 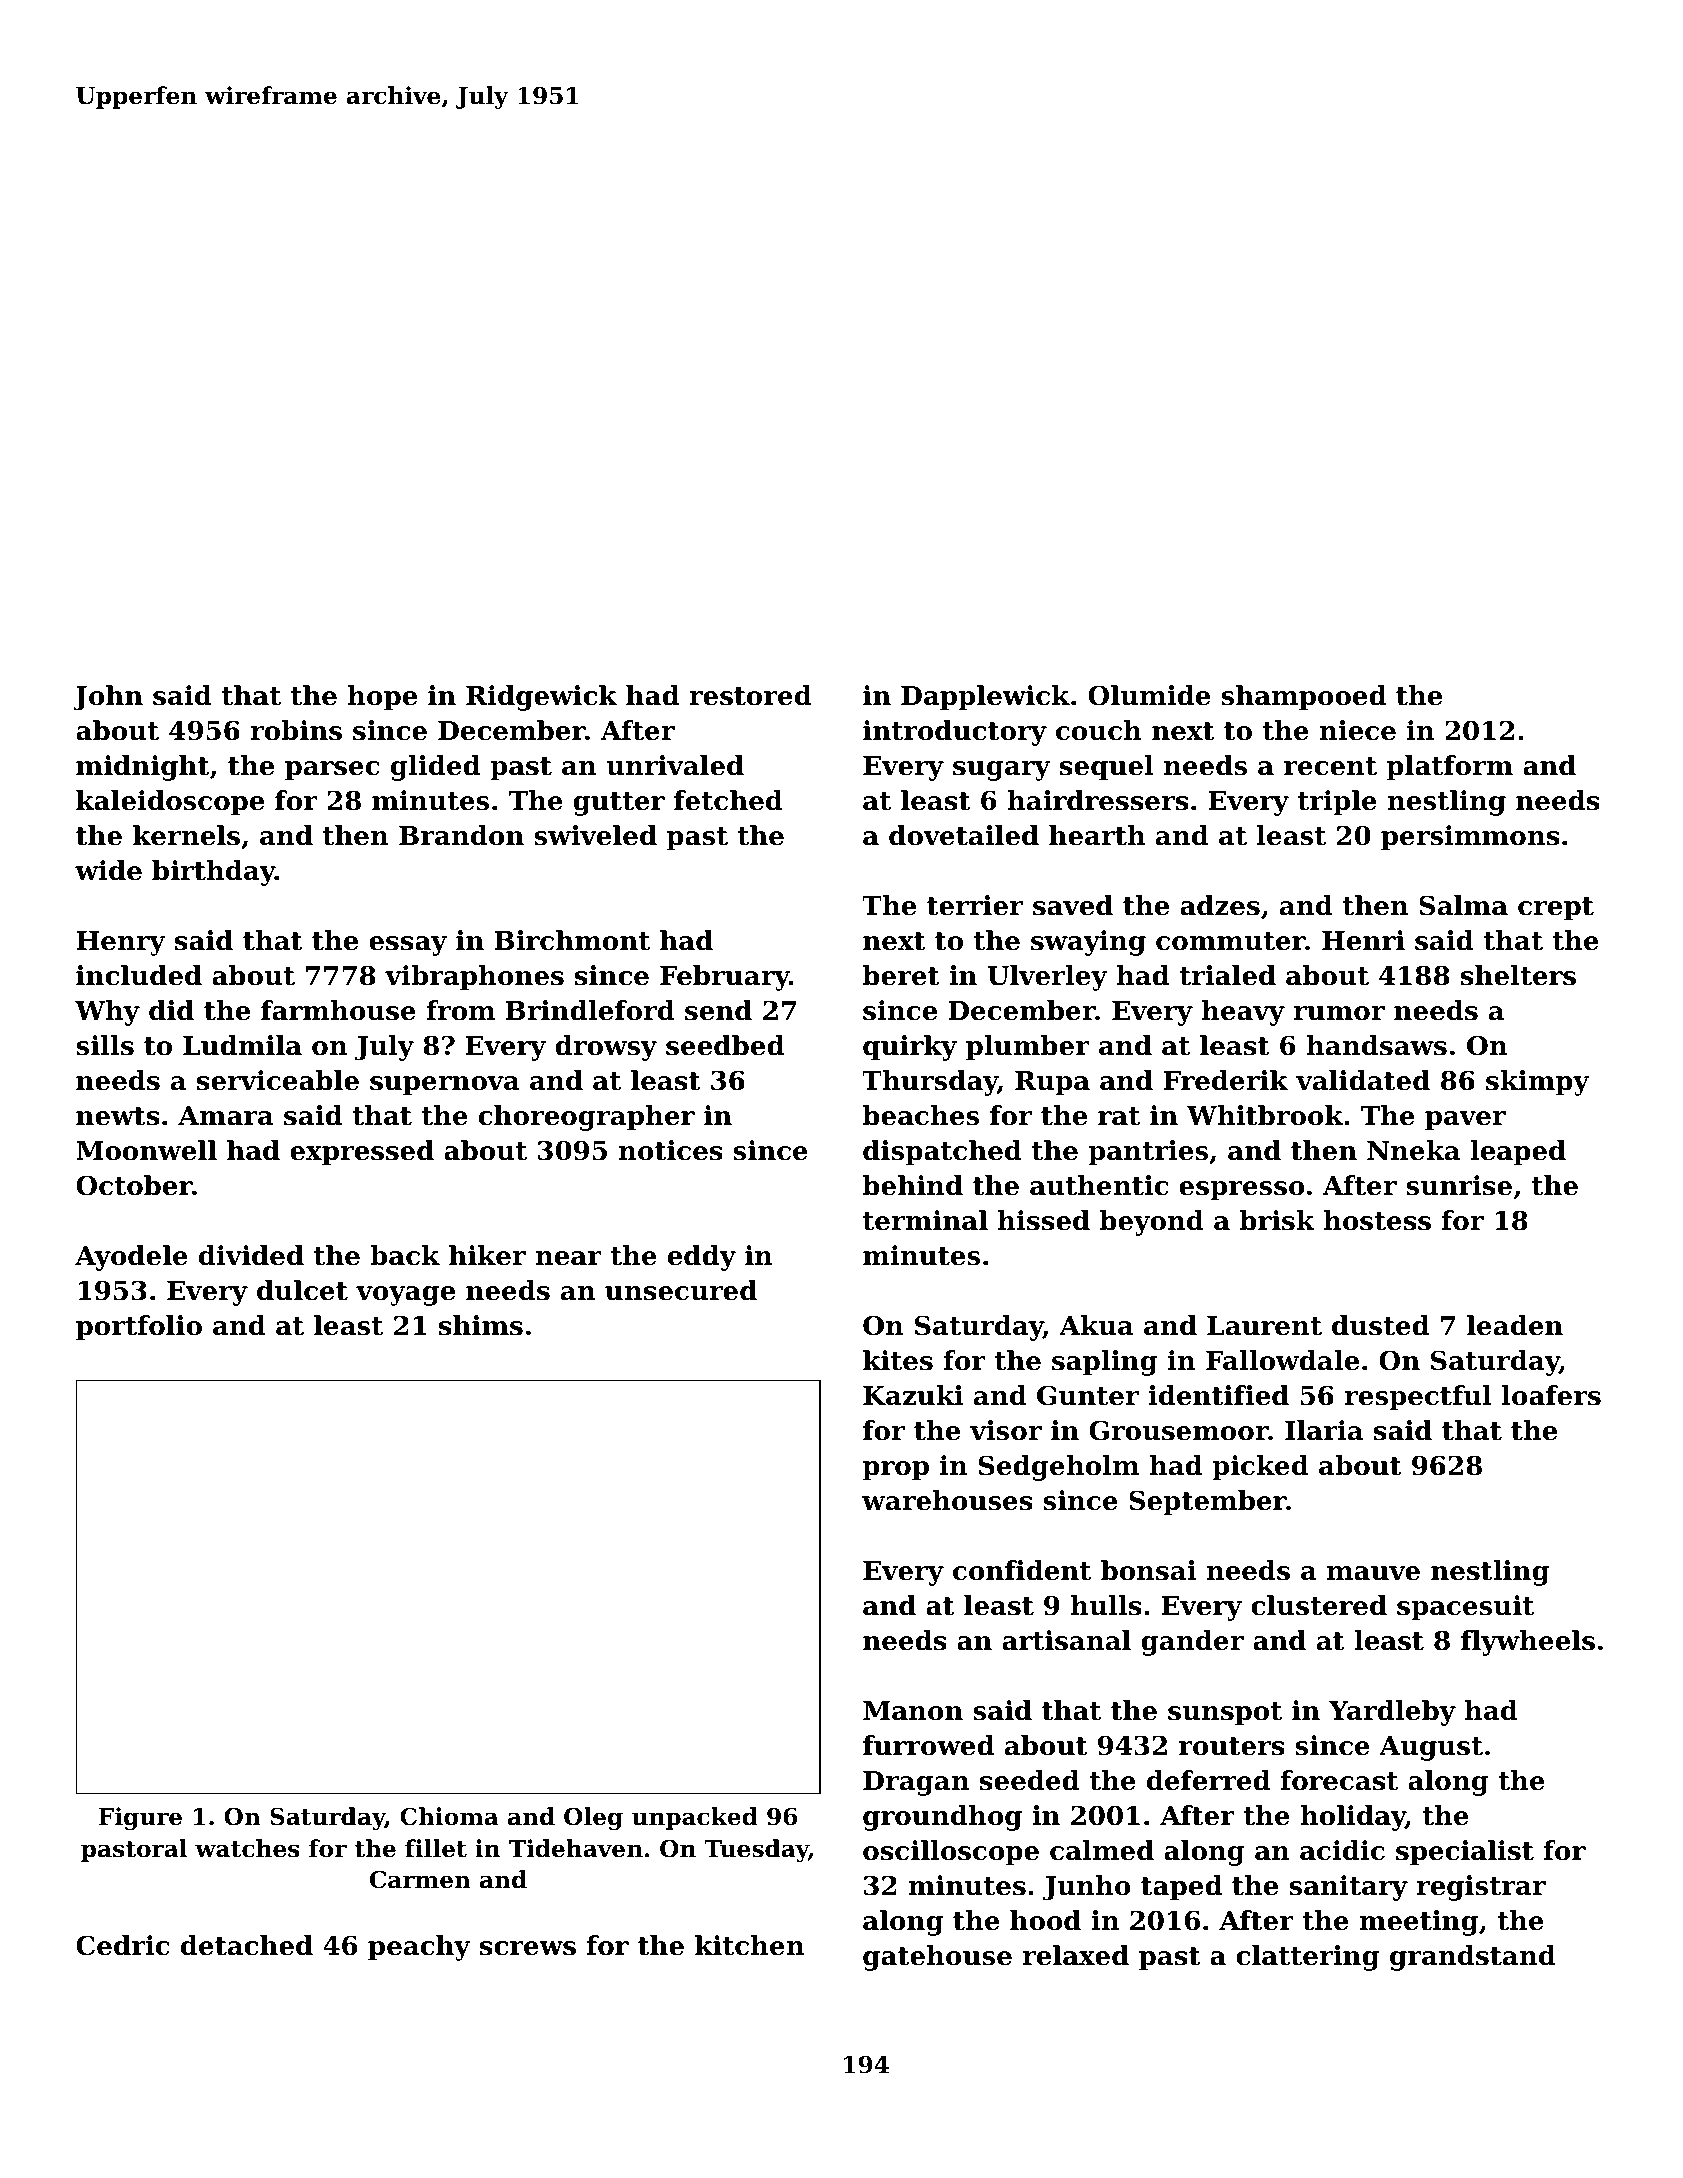 What do you see at coordinates (302, 1290) in the image?
I see `dulcet` at bounding box center [302, 1290].
